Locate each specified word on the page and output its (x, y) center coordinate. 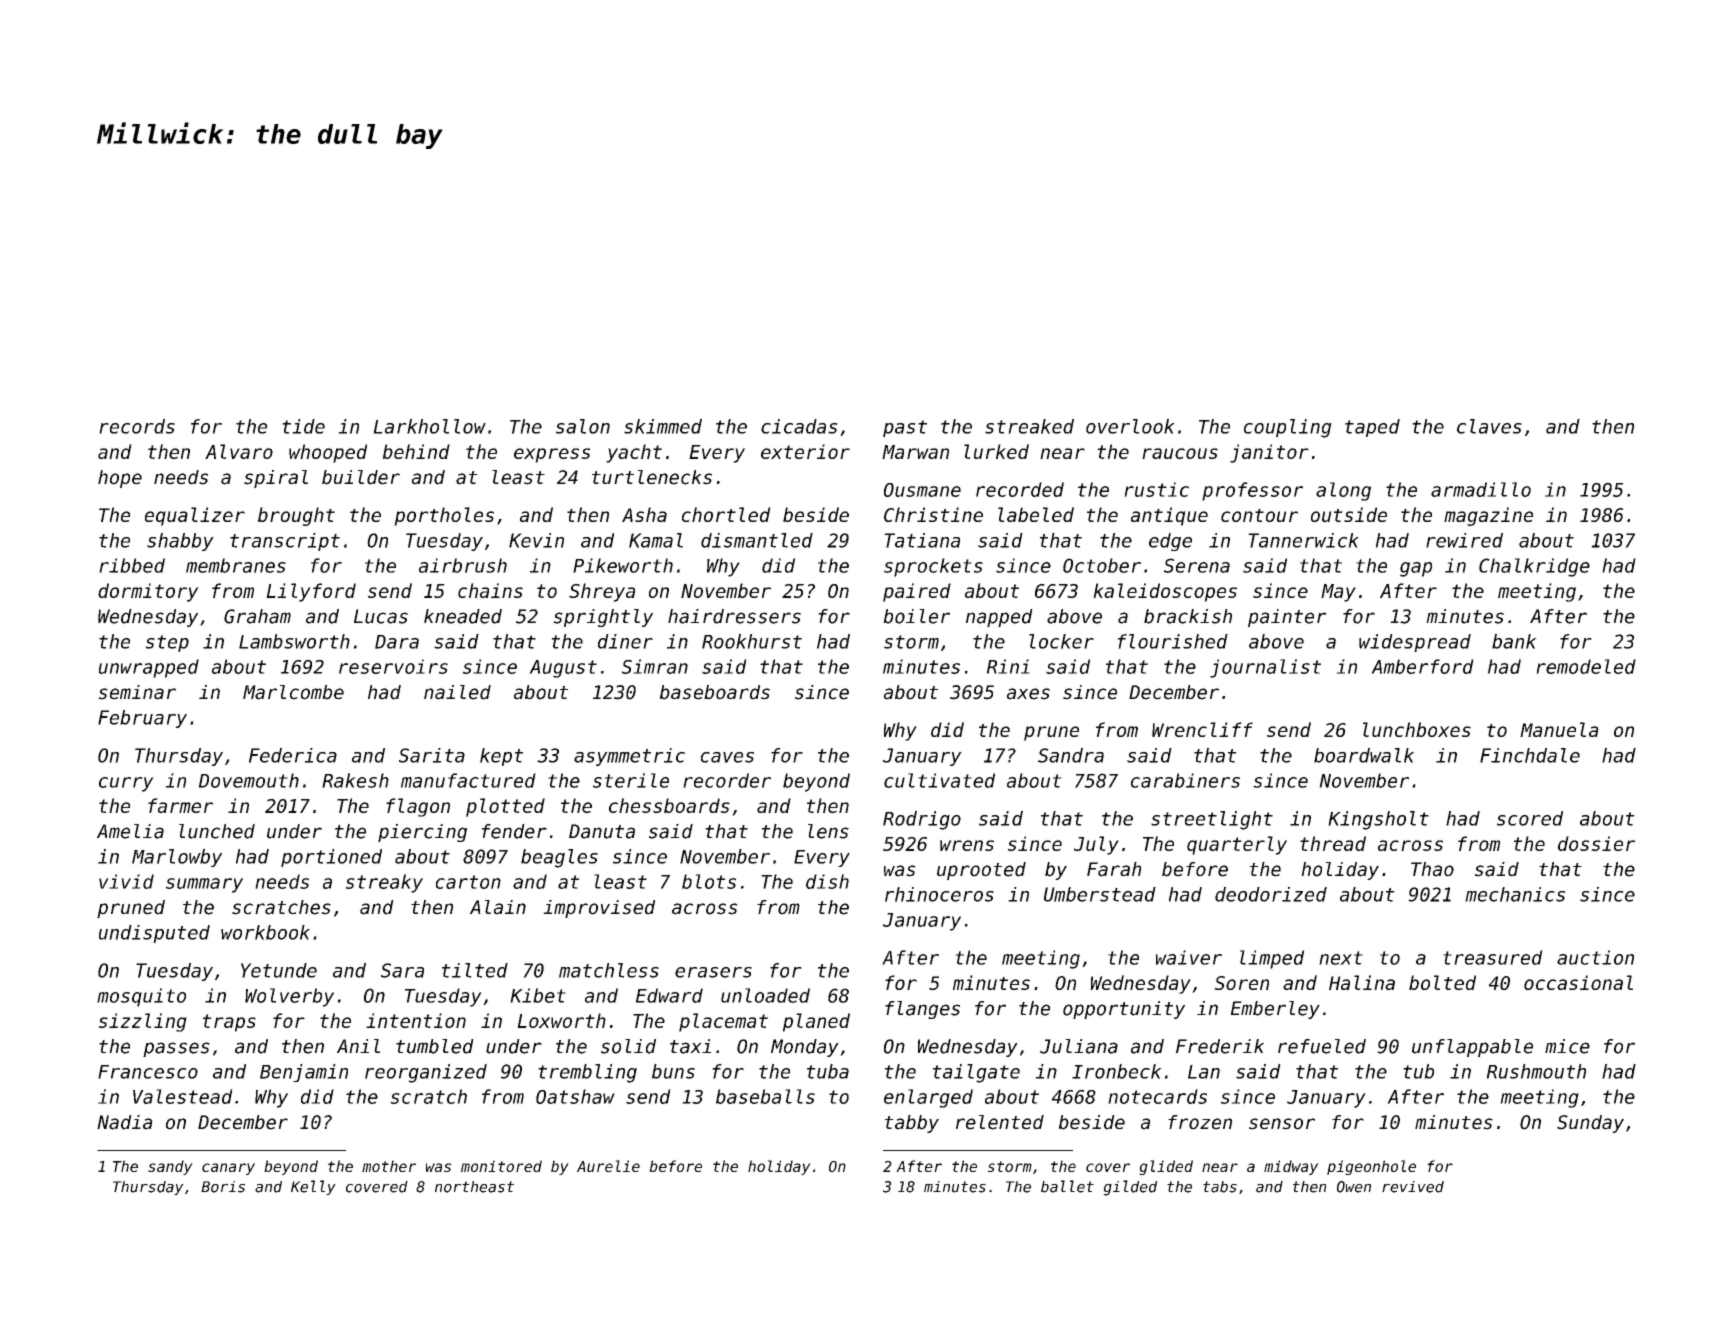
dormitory (148, 592)
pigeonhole (1371, 1167)
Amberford (1422, 666)
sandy (170, 1167)
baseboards (715, 692)
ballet (1067, 1186)
